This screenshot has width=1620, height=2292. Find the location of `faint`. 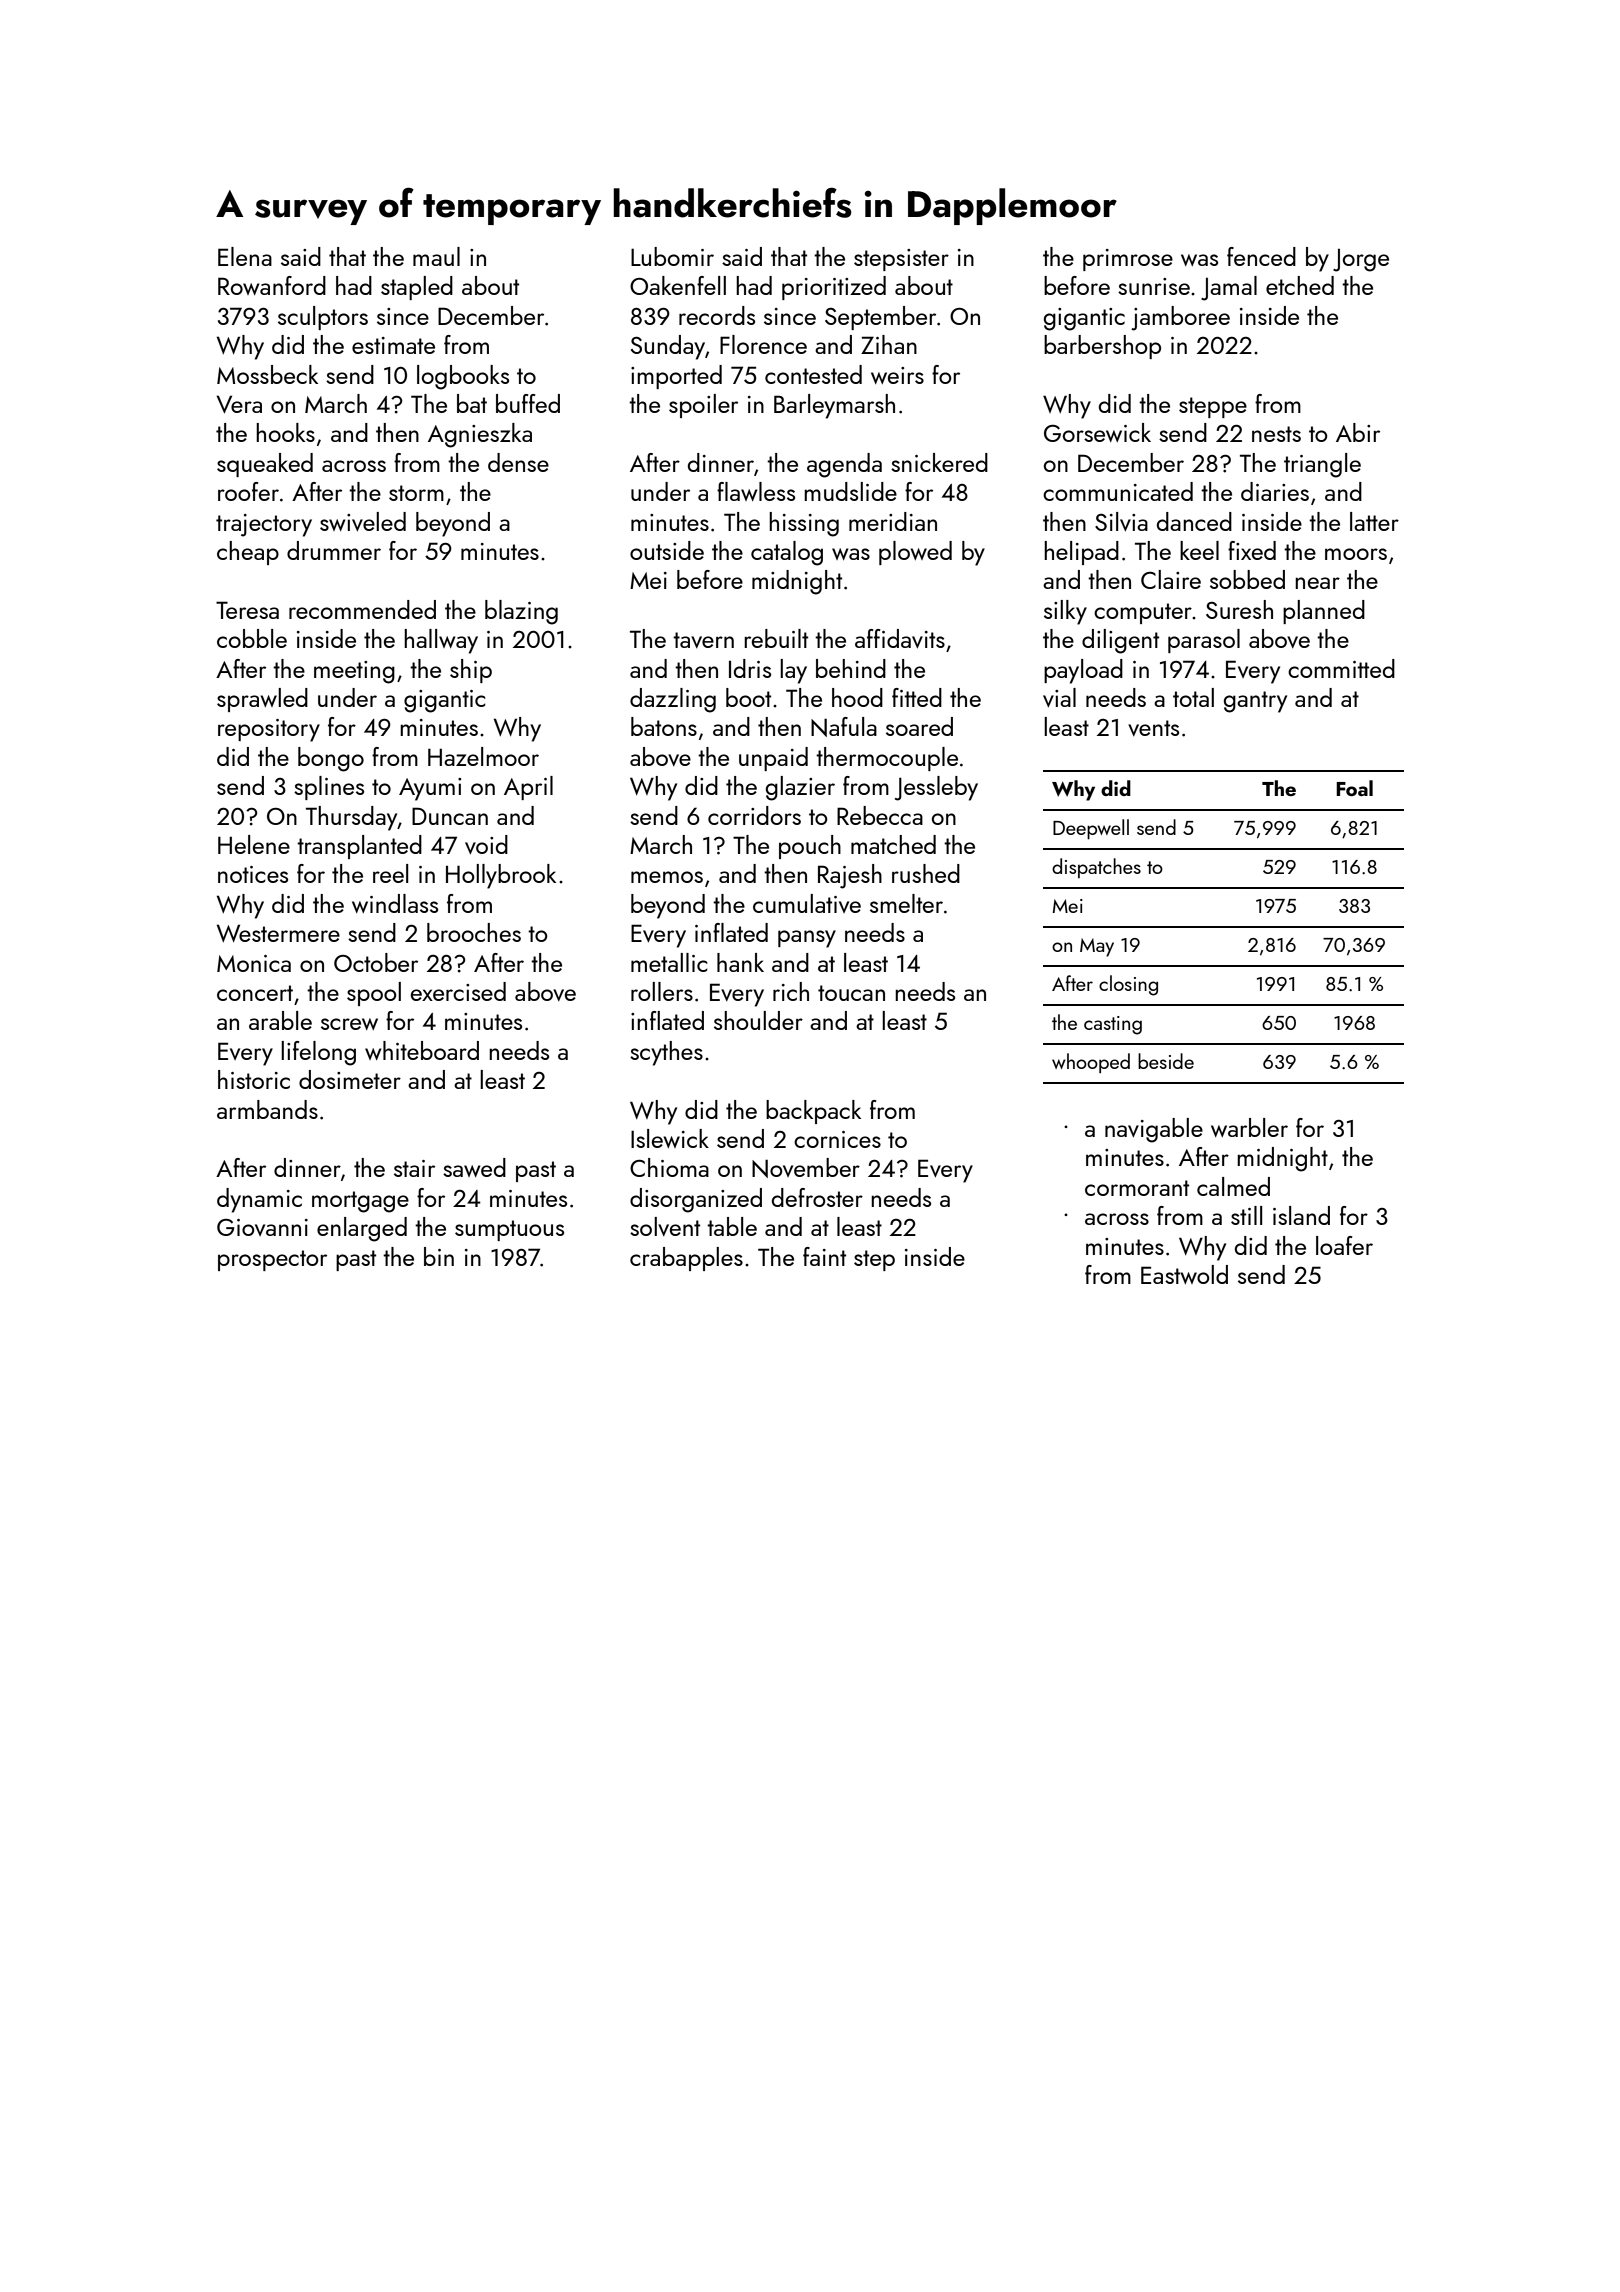

faint is located at coordinates (824, 1256).
